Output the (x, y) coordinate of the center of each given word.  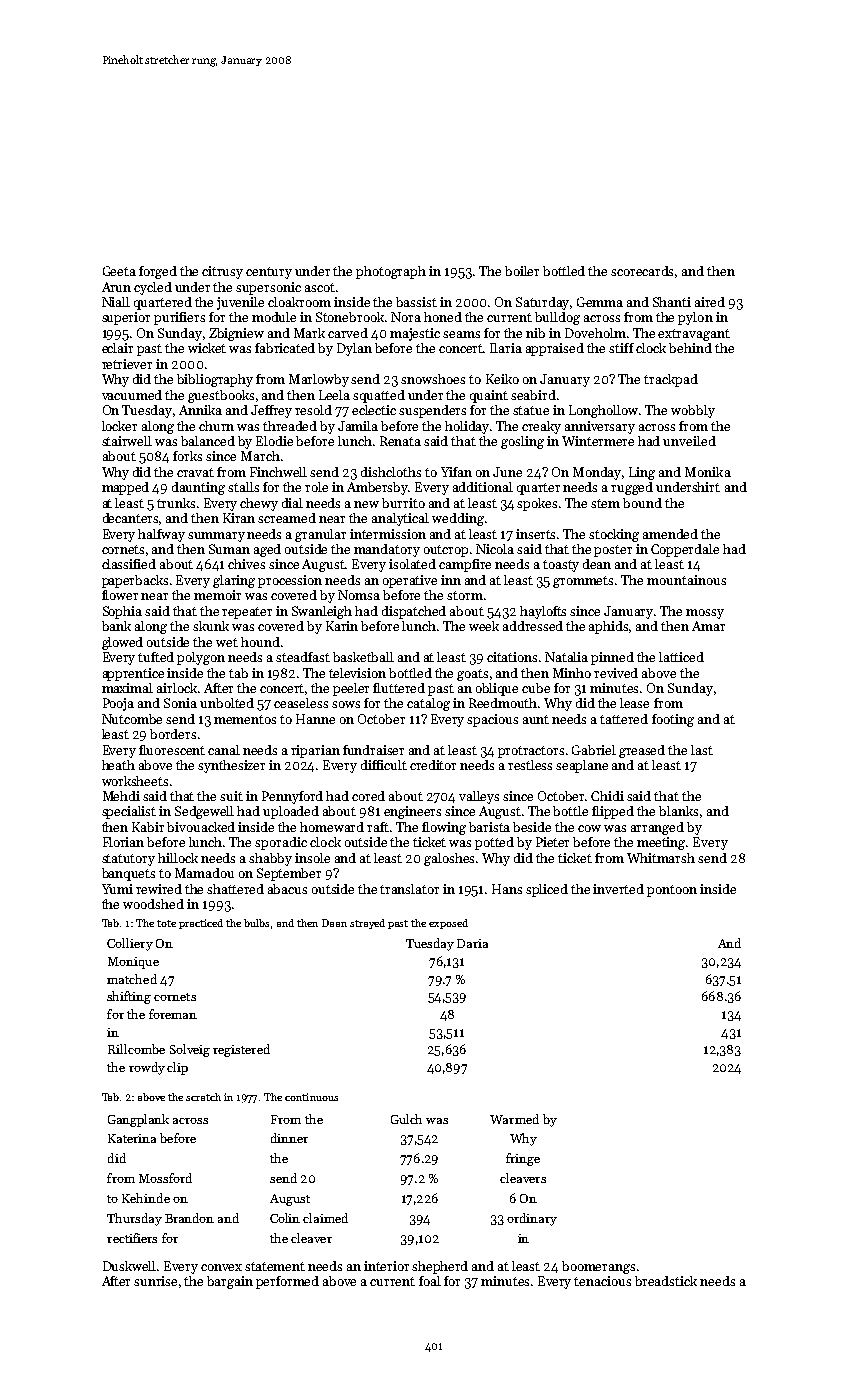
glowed (122, 643)
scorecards (642, 271)
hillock (178, 858)
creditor (433, 765)
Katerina (132, 1138)
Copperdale (685, 550)
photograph (391, 272)
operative (410, 581)
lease (634, 703)
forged (158, 272)
